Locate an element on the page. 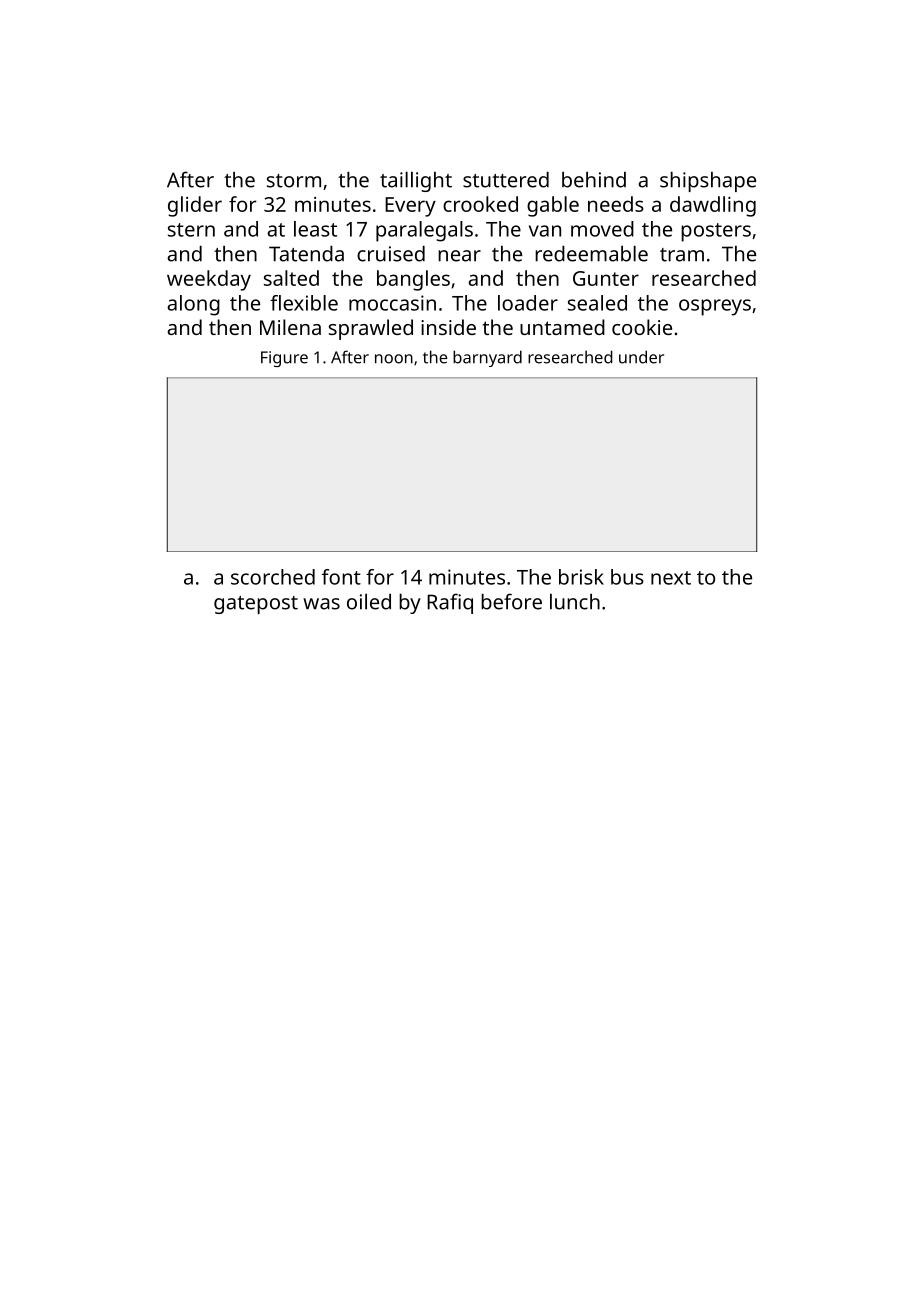 The width and height of the page is (924, 1311). storm is located at coordinates (294, 181).
